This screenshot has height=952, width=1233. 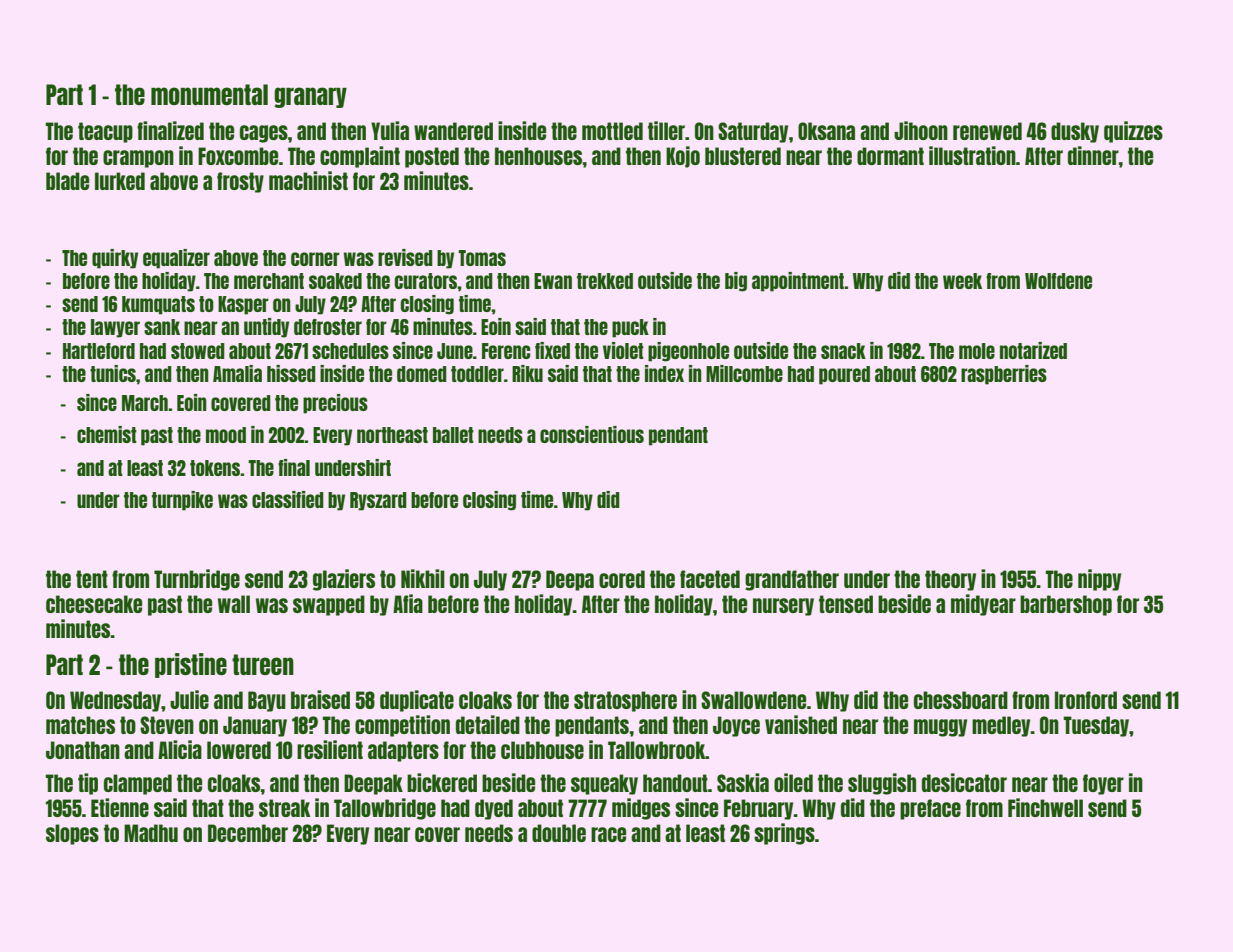 I want to click on mottled, so click(x=612, y=131).
